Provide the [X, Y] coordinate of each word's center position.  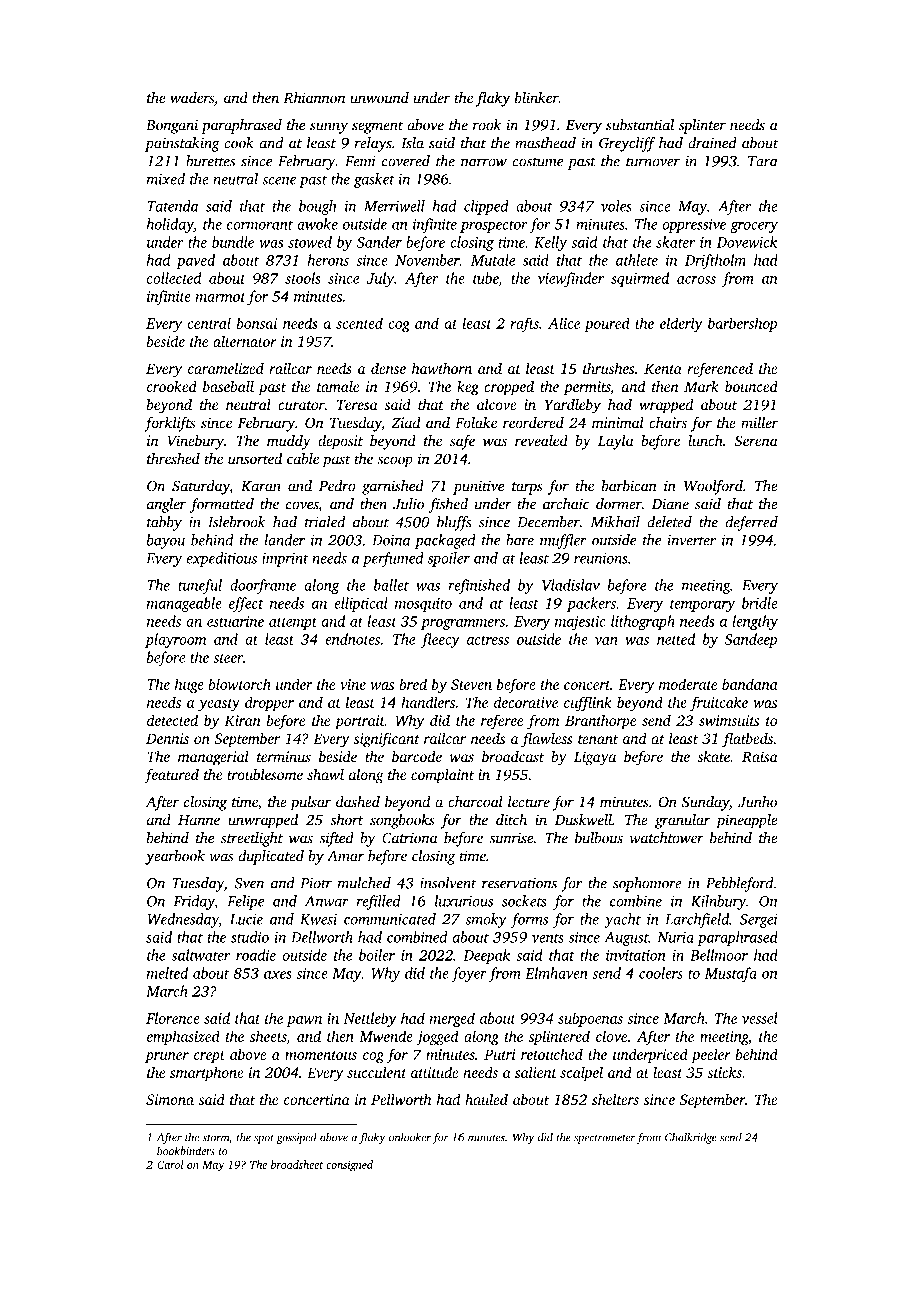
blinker [537, 98]
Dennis [167, 738]
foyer [469, 974]
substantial [640, 125]
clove [611, 1036]
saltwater [201, 955]
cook [239, 143]
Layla [615, 442]
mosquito [423, 605]
